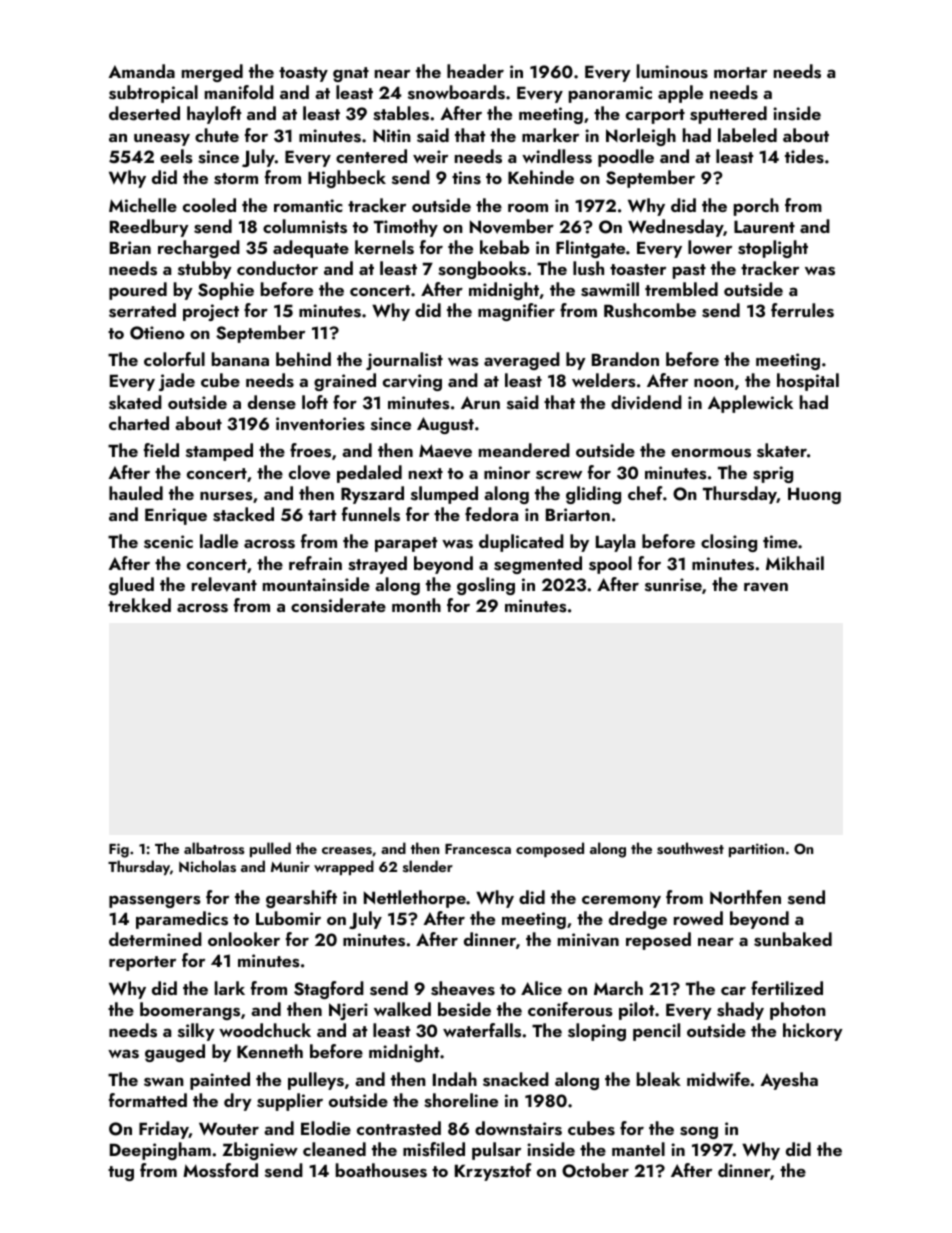 The height and width of the image is (1233, 952). I want to click on header, so click(475, 71).
